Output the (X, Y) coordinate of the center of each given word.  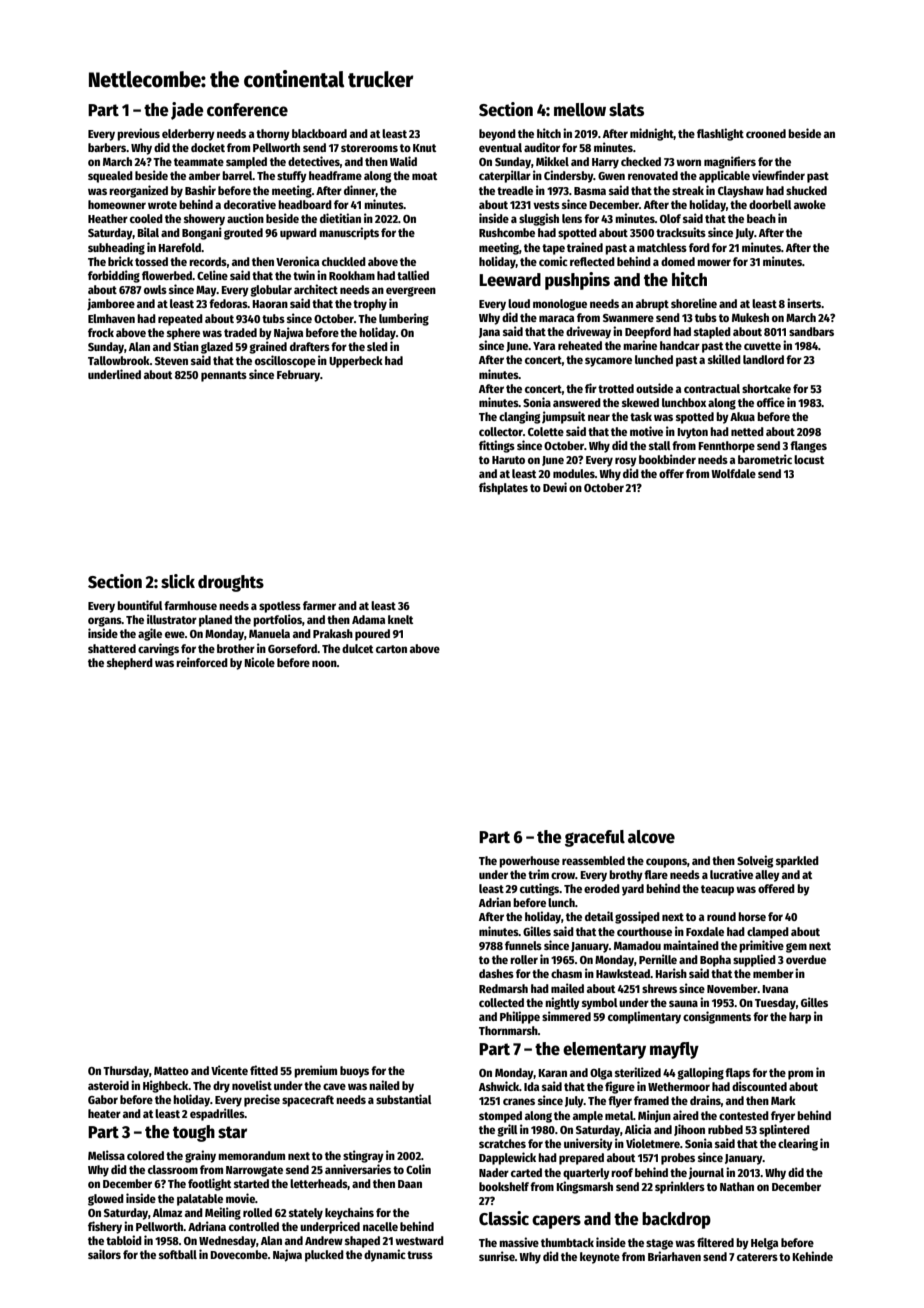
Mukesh (750, 317)
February (298, 376)
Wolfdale (733, 473)
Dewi (555, 487)
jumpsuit (563, 417)
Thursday (126, 1072)
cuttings (540, 889)
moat (424, 176)
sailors (104, 1254)
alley (767, 876)
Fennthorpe (726, 447)
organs (105, 622)
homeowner (117, 204)
